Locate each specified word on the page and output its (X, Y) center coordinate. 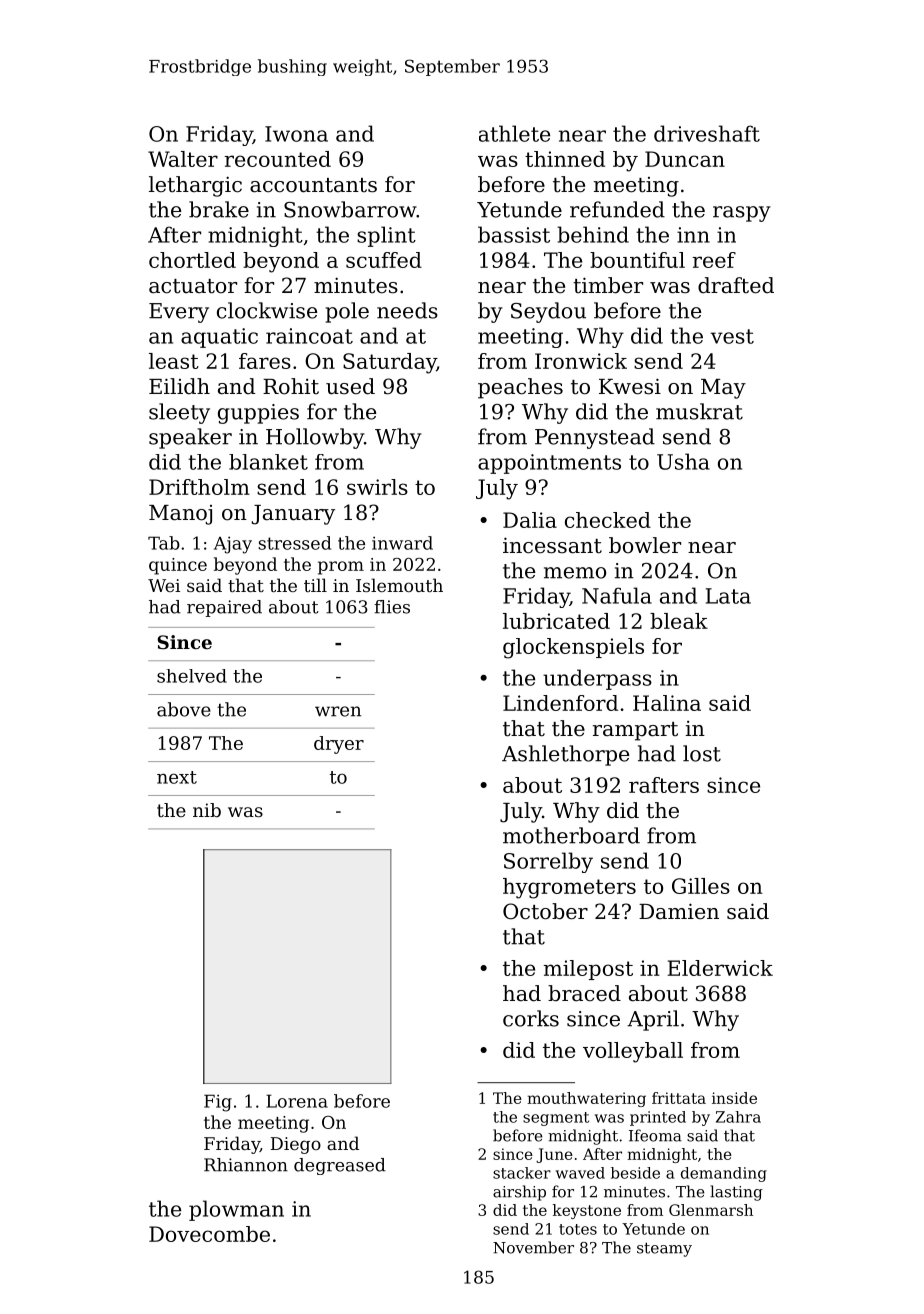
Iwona (296, 134)
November (533, 1247)
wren (338, 711)
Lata (728, 596)
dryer (339, 745)
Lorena (297, 1101)
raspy (742, 214)
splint (386, 236)
